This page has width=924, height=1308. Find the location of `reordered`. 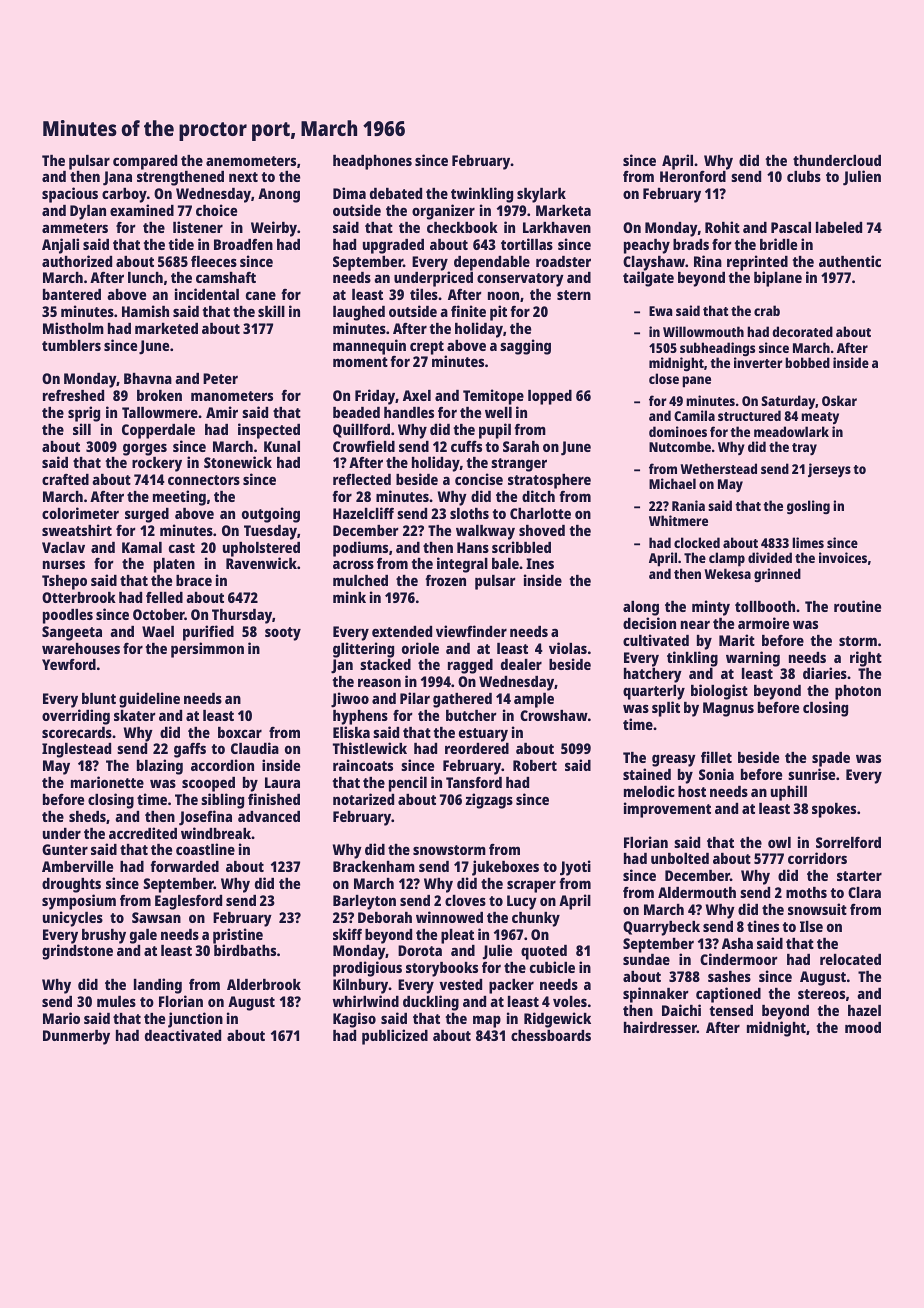

reordered is located at coordinates (477, 748).
